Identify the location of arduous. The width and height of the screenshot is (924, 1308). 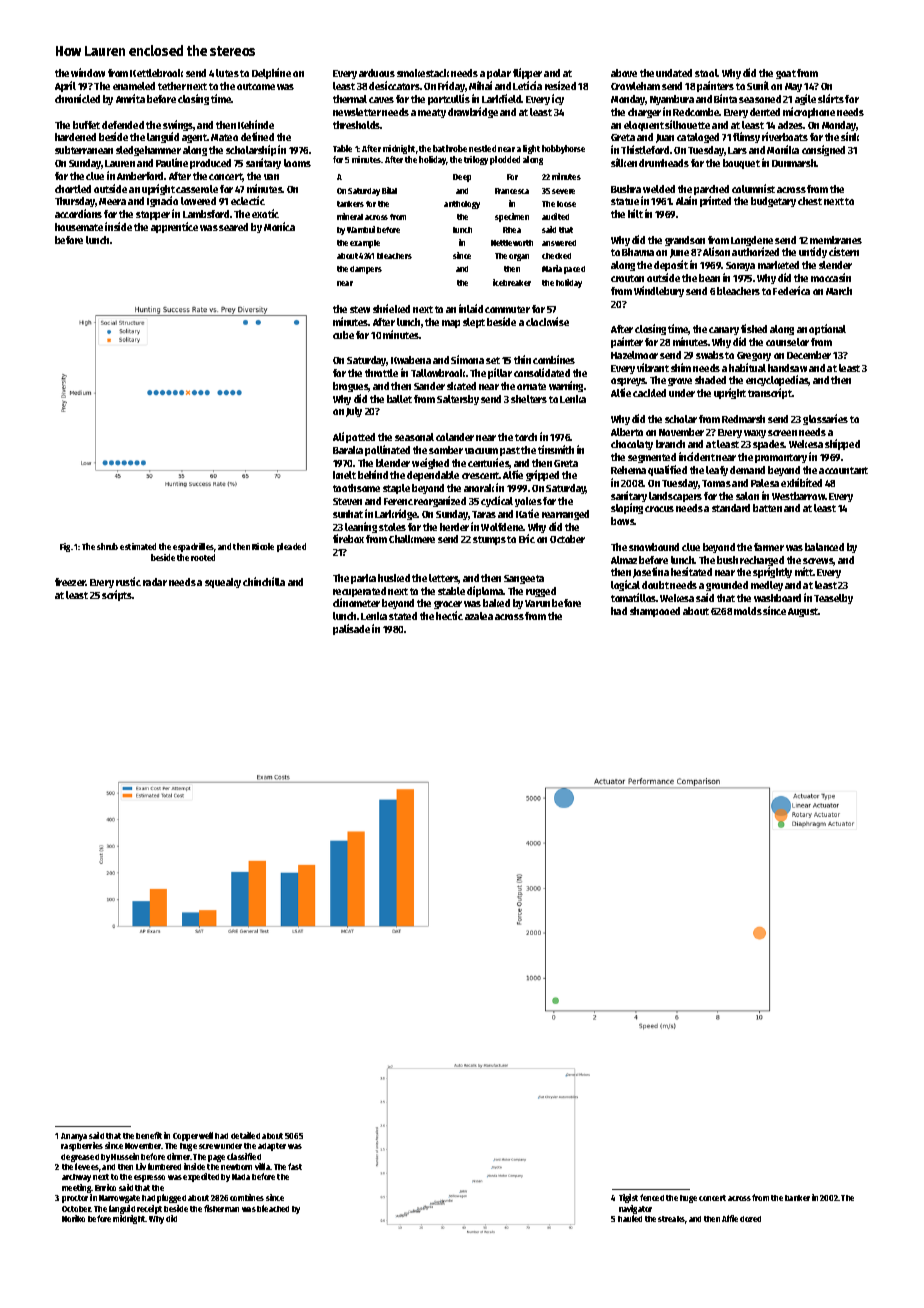
(377, 73).
